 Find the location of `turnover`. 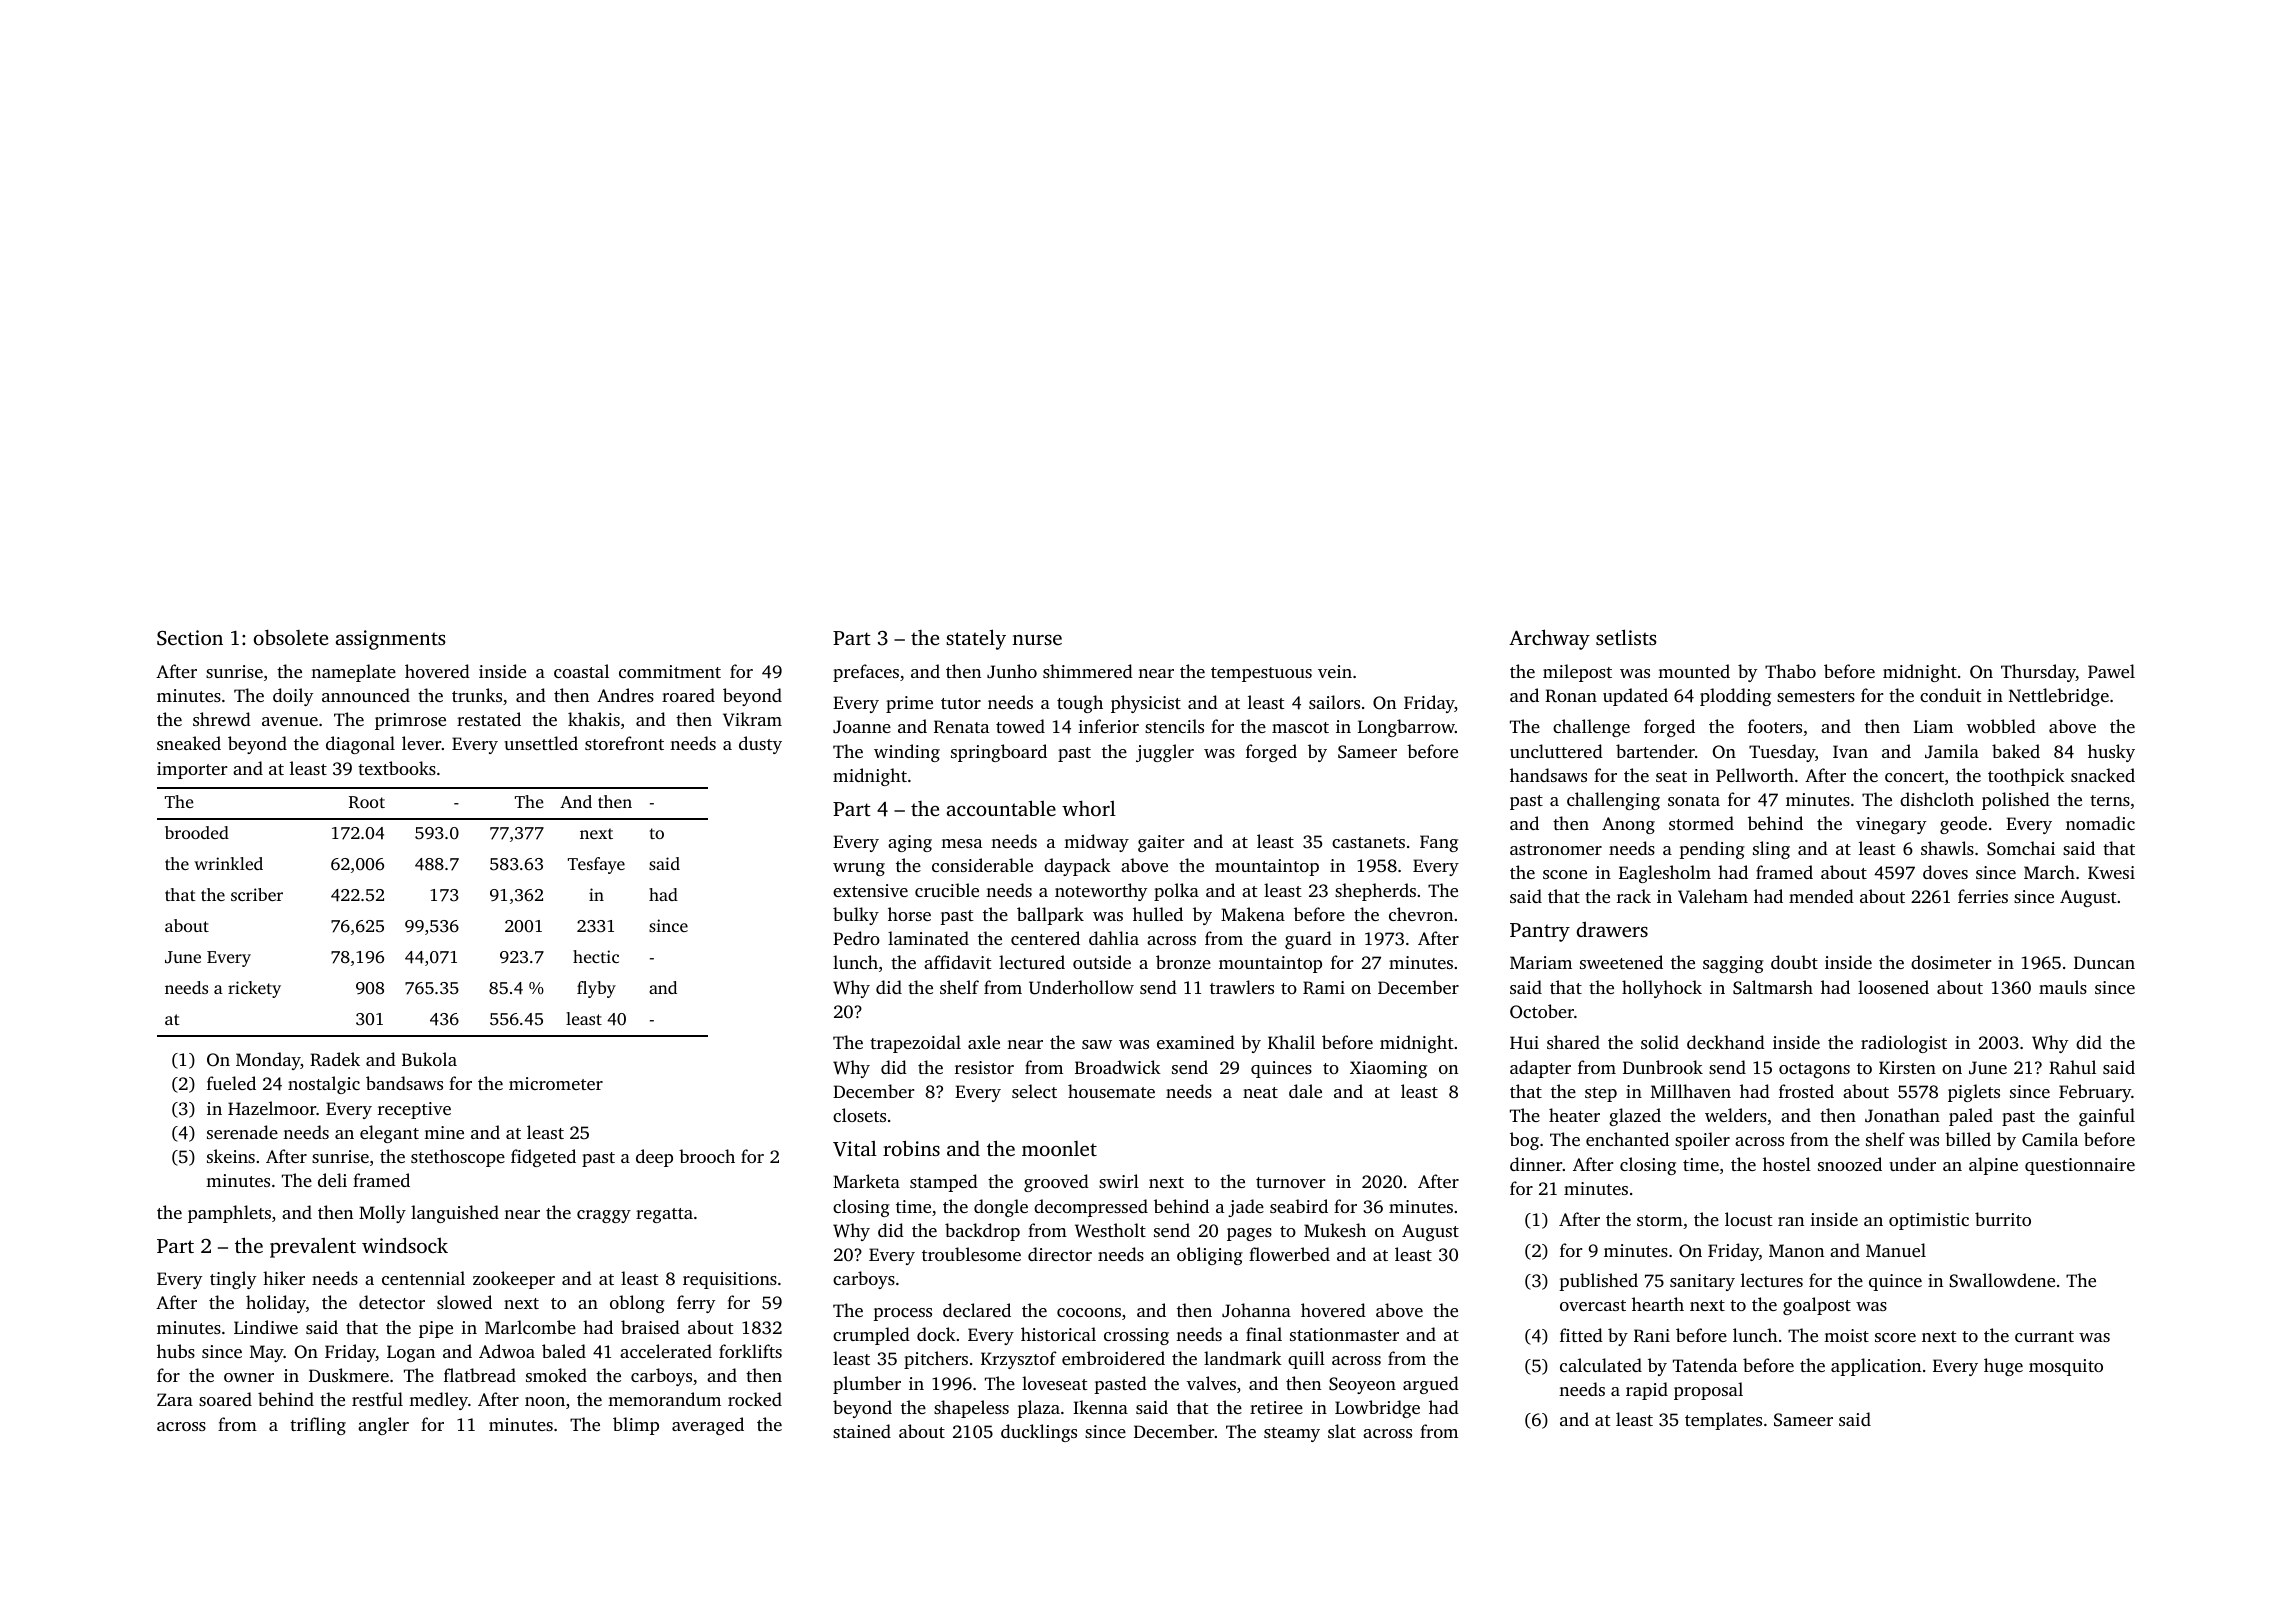

turnover is located at coordinates (1291, 1182).
